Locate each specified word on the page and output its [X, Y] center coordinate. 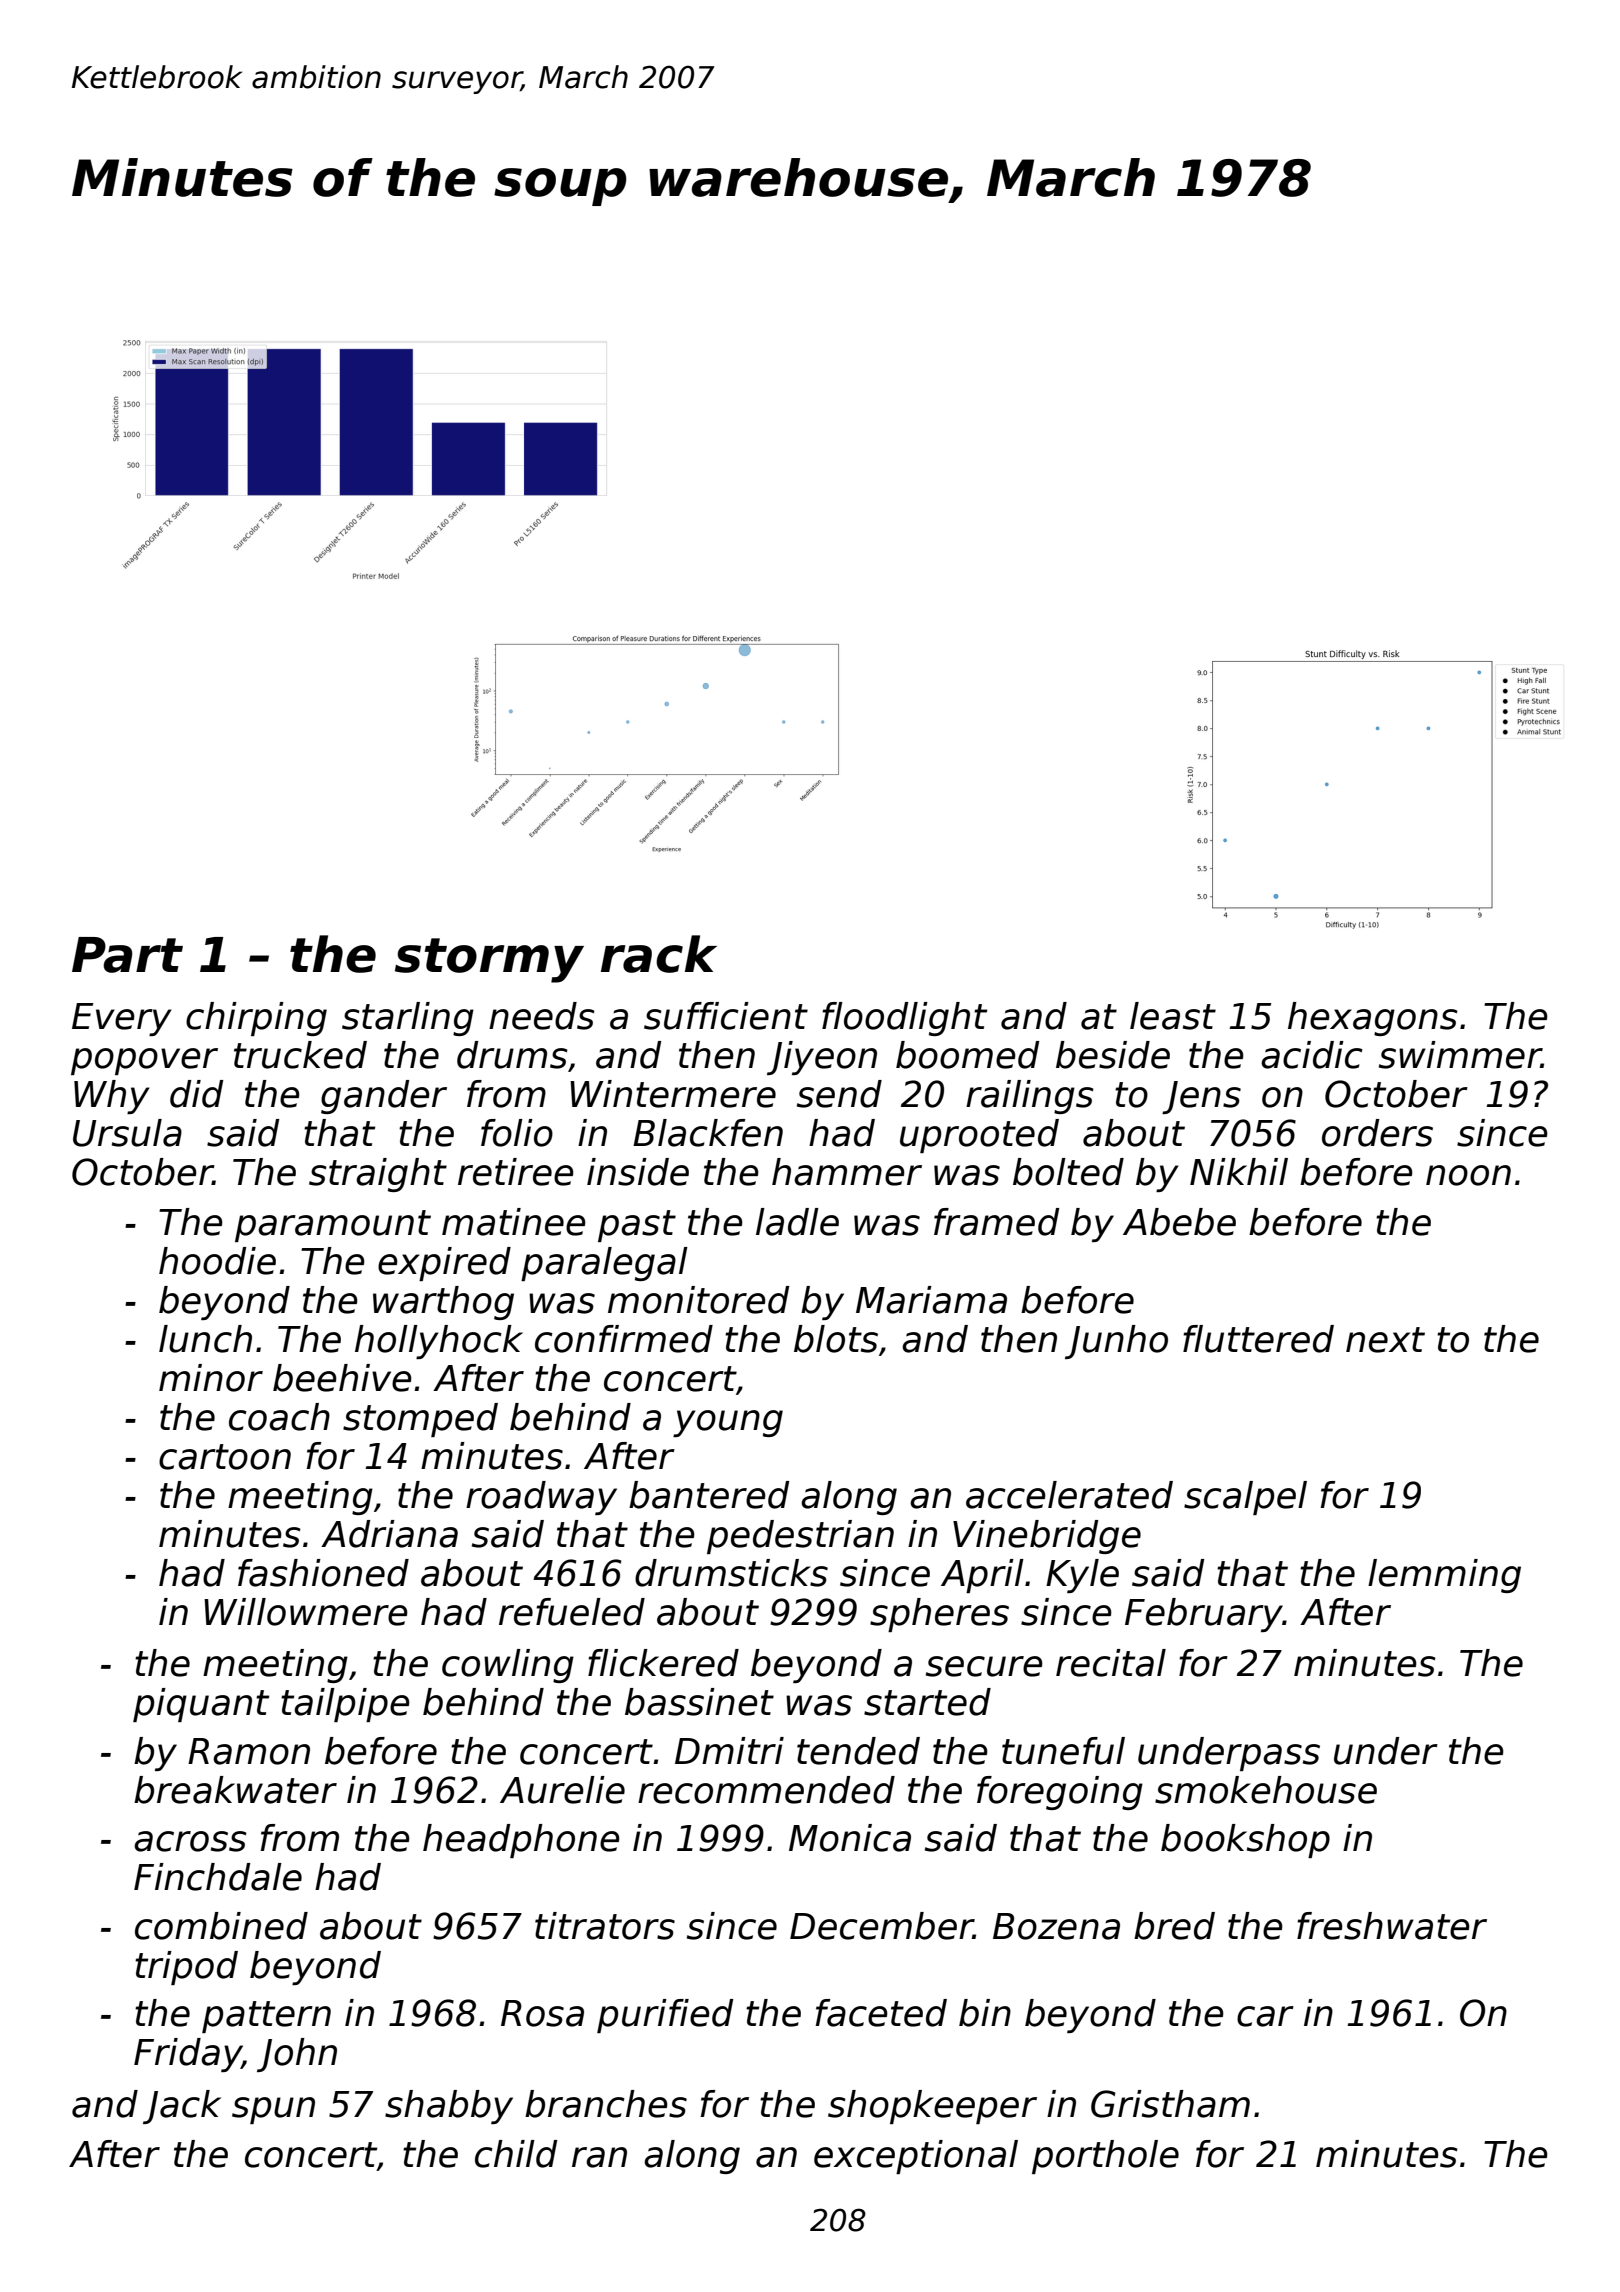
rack [659, 954]
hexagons [1373, 1019]
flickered [663, 1663]
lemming [1444, 1576]
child [516, 2154]
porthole [1105, 2157]
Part [127, 955]
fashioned [323, 1573]
